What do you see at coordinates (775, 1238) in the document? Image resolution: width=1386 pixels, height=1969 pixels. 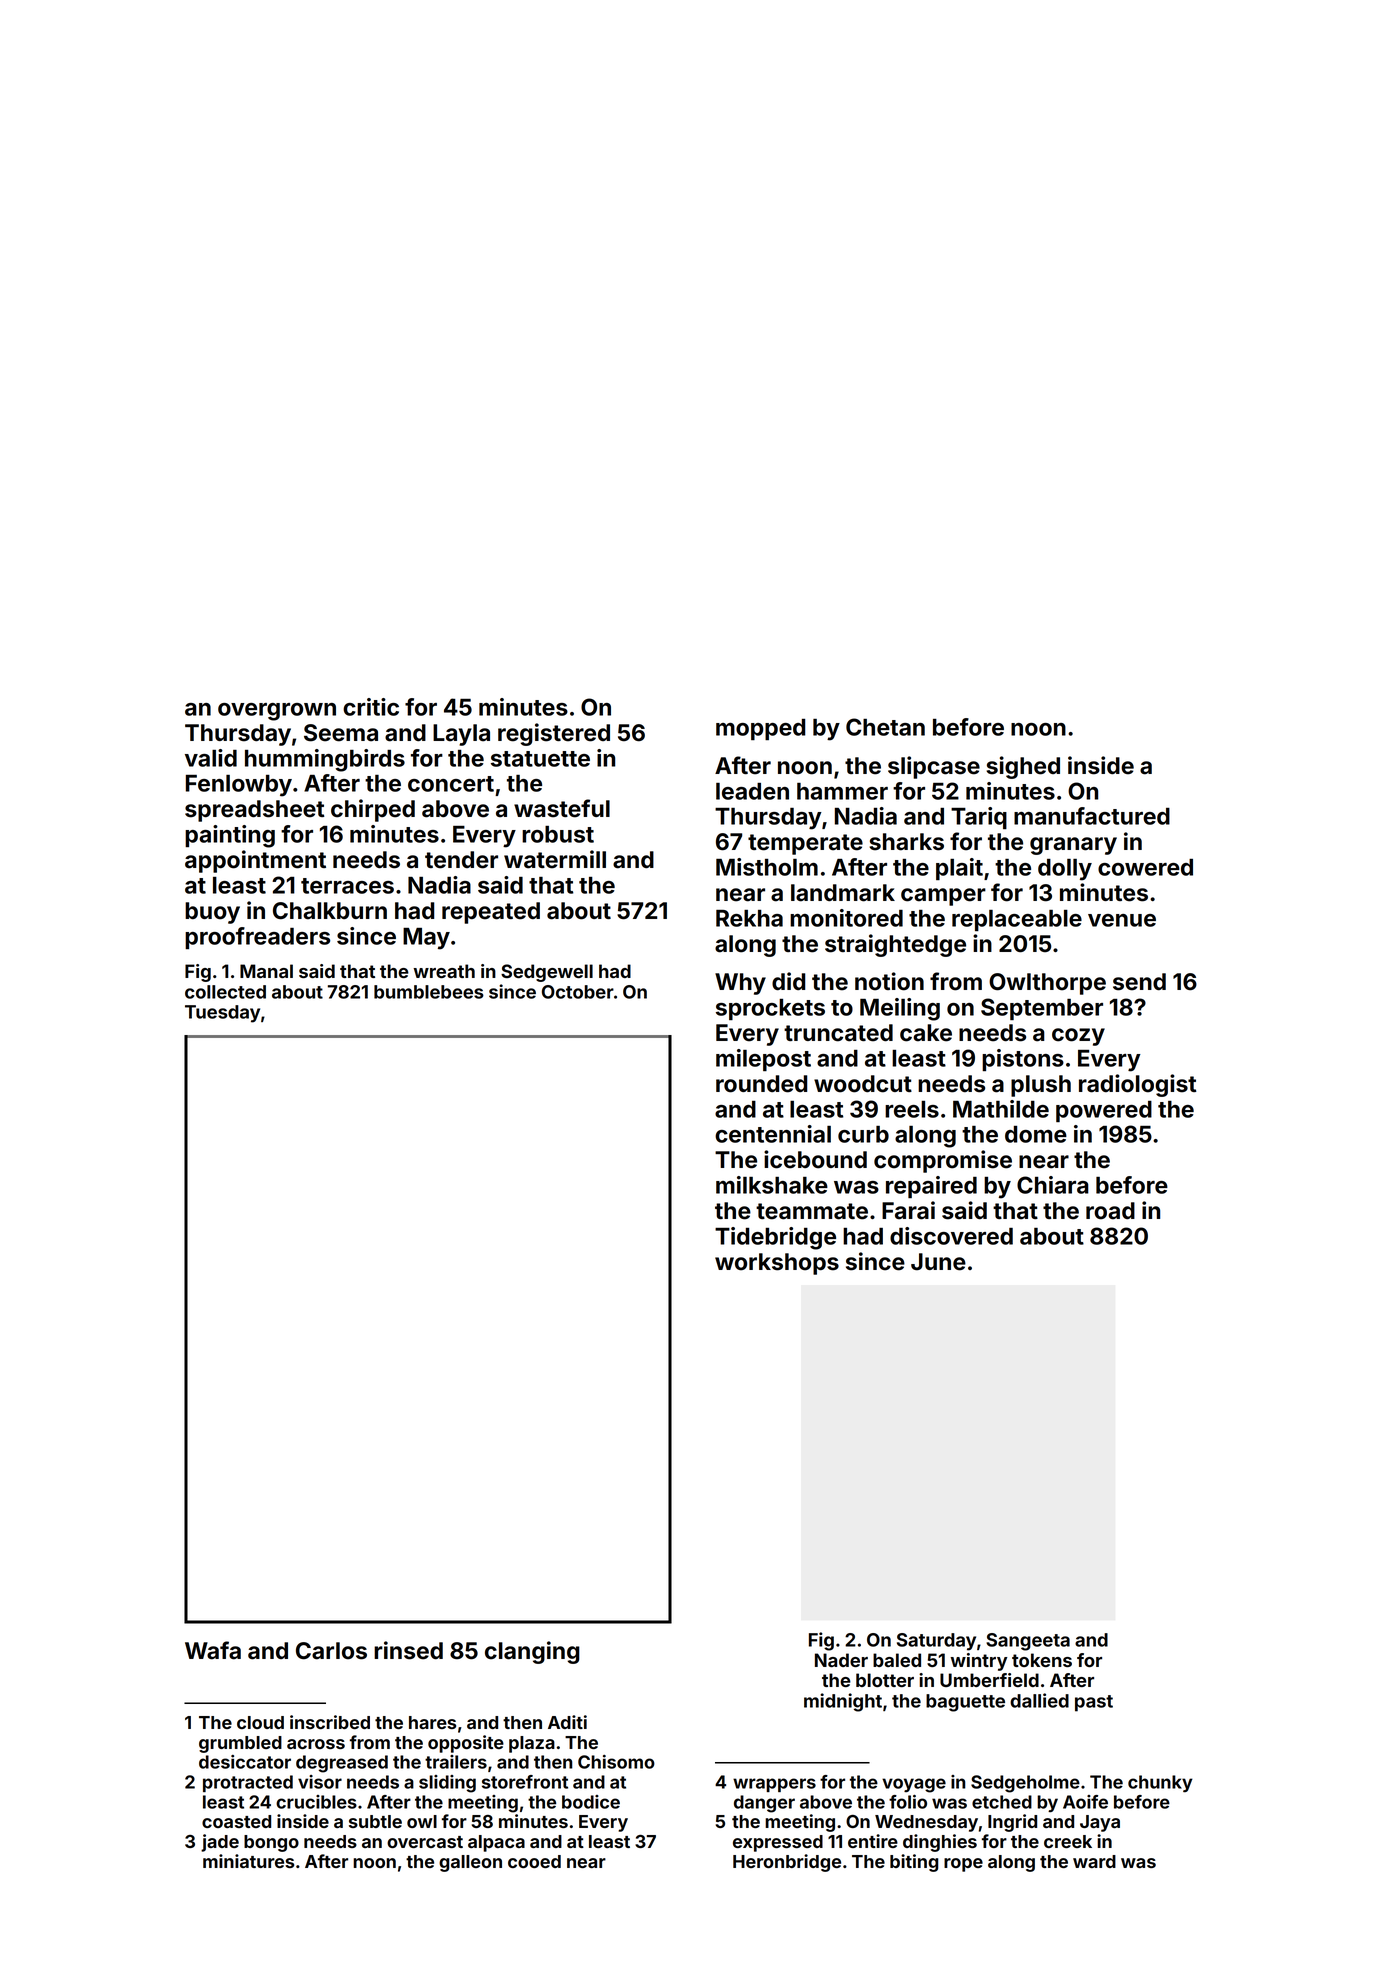 I see `Tidebridge` at bounding box center [775, 1238].
